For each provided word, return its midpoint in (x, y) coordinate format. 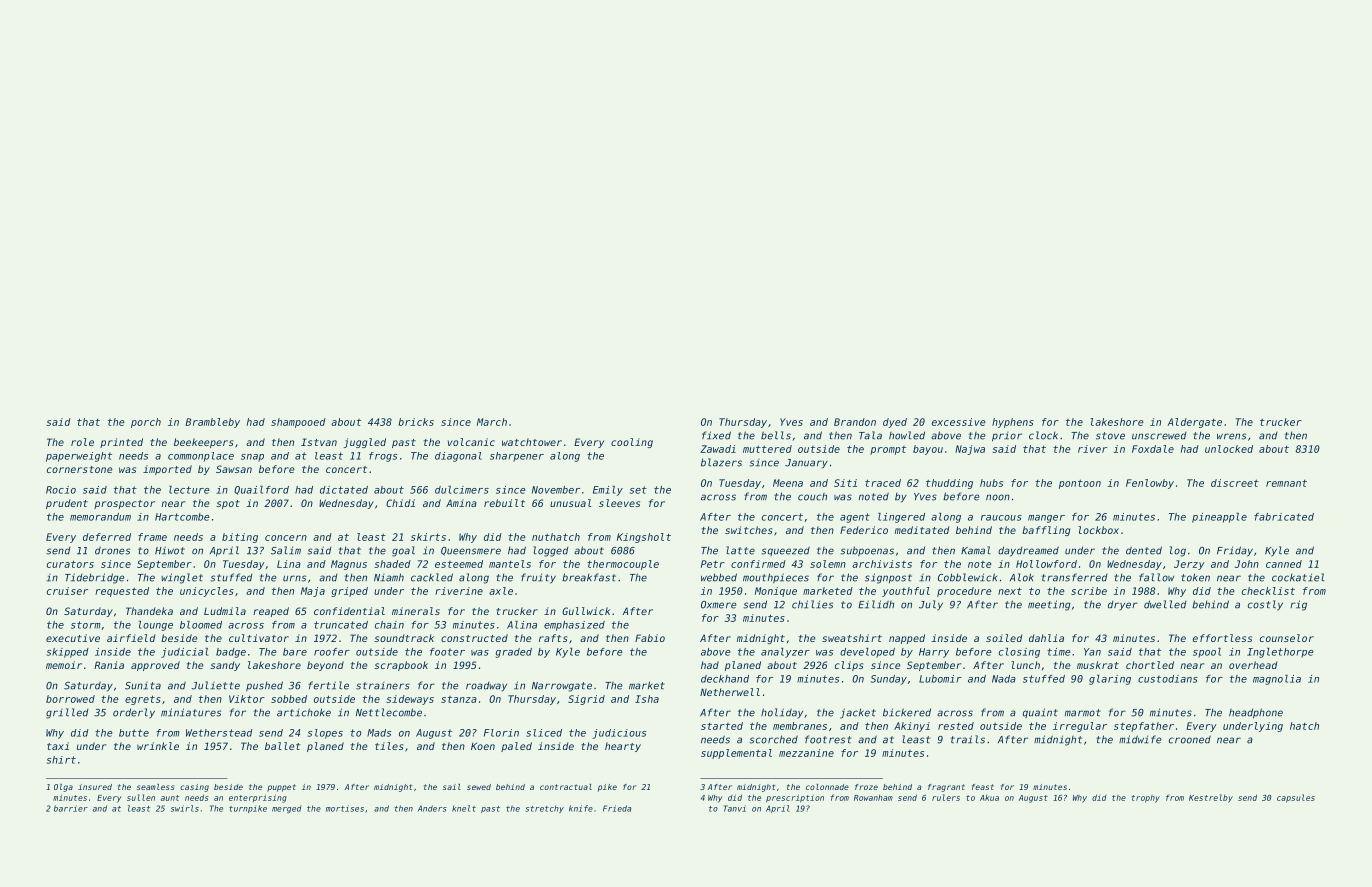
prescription (795, 798)
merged (286, 809)
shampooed (298, 423)
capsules (1296, 798)
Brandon (855, 422)
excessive (959, 422)
